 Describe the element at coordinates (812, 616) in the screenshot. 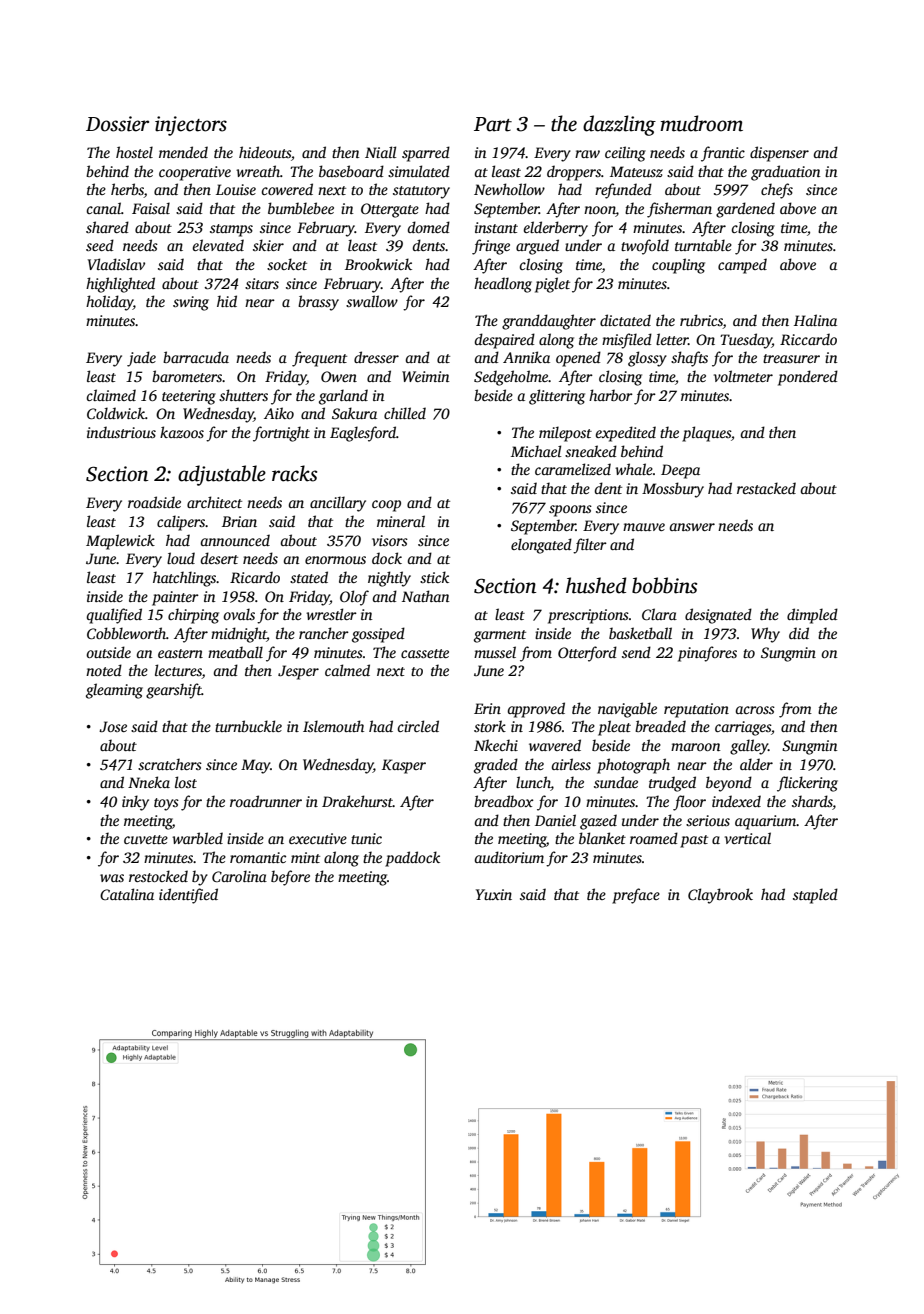

I see `dimpled` at that location.
